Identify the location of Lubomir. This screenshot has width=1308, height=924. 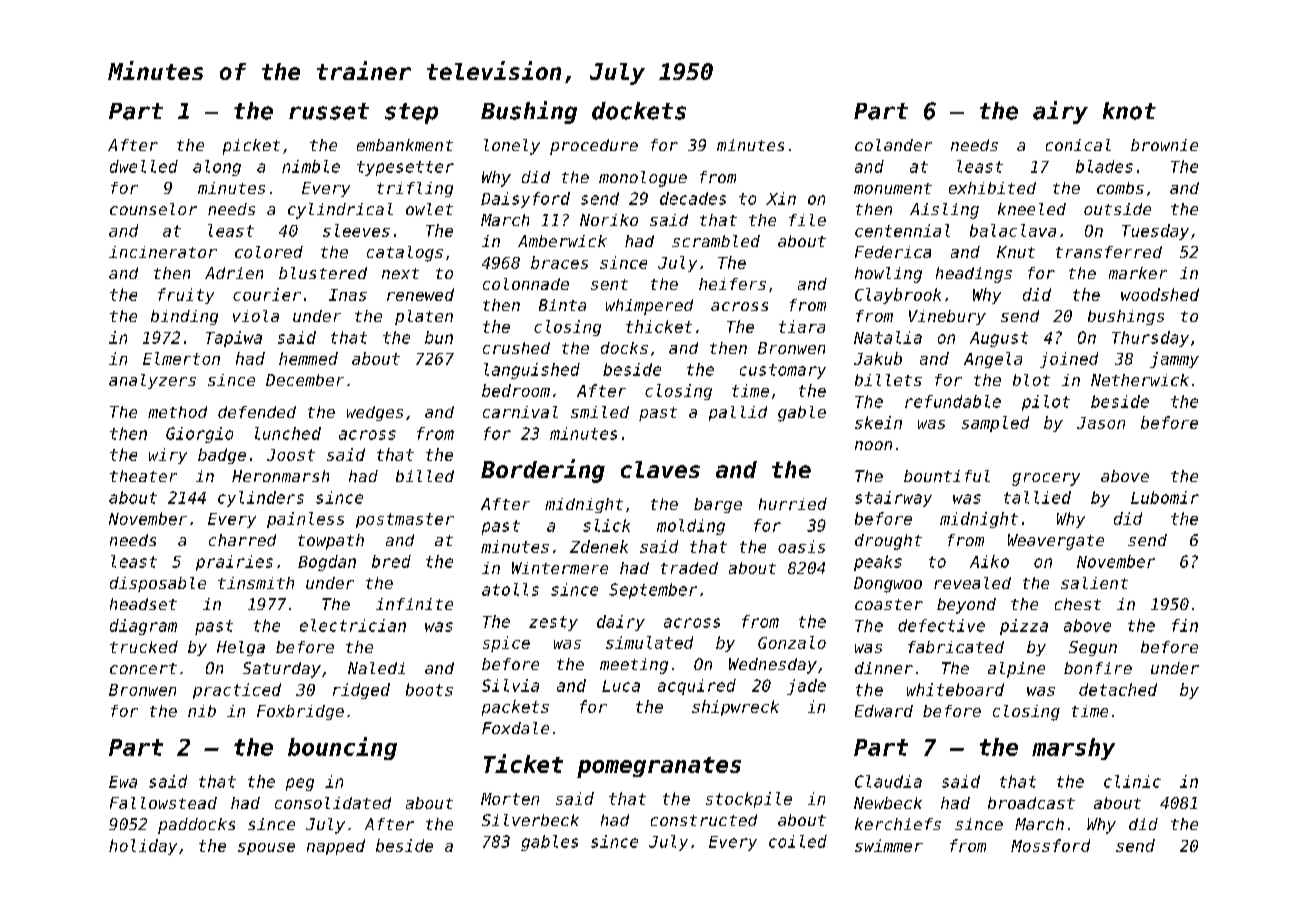
(1165, 497).
